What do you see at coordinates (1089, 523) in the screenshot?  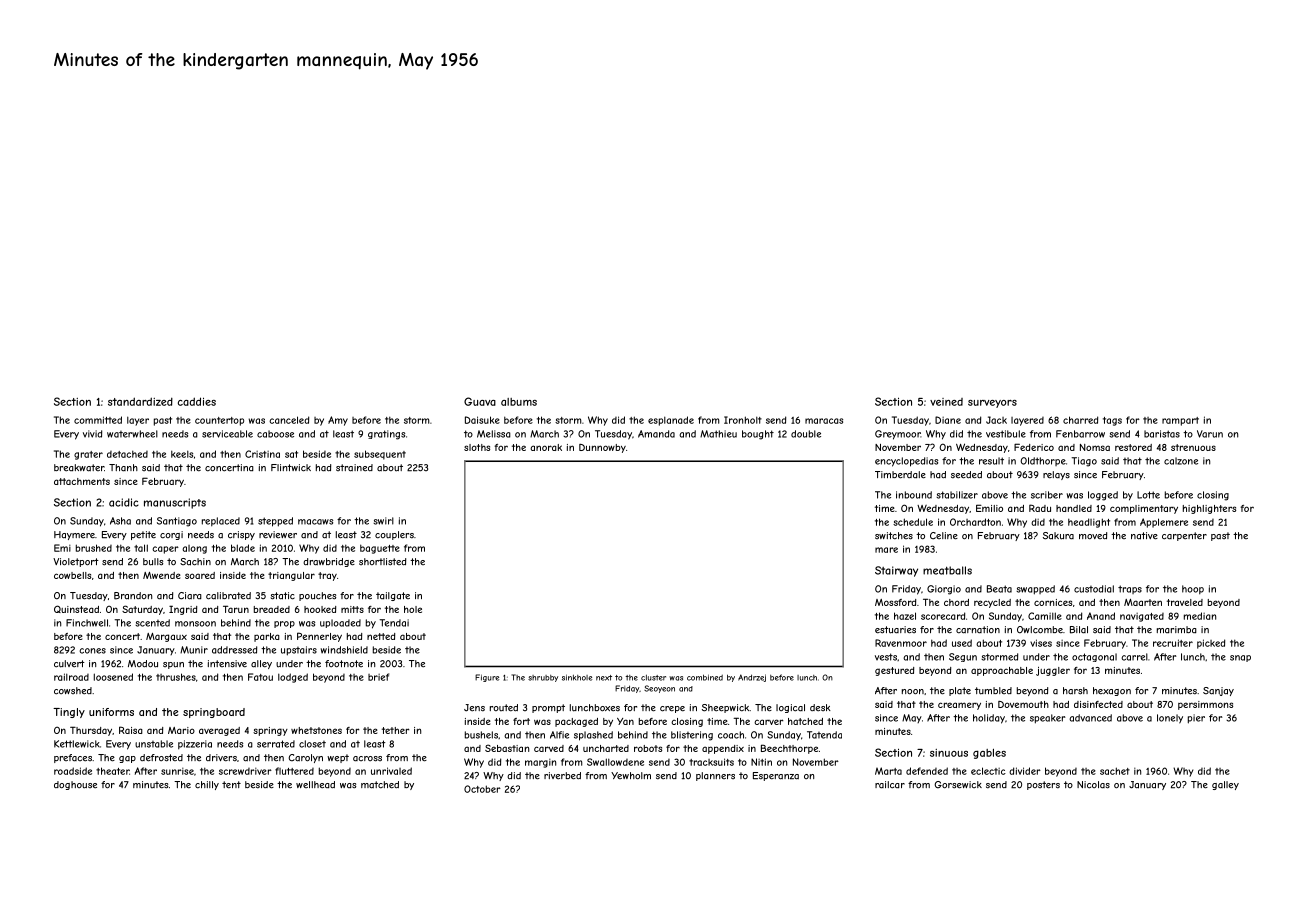 I see `headlight` at bounding box center [1089, 523].
